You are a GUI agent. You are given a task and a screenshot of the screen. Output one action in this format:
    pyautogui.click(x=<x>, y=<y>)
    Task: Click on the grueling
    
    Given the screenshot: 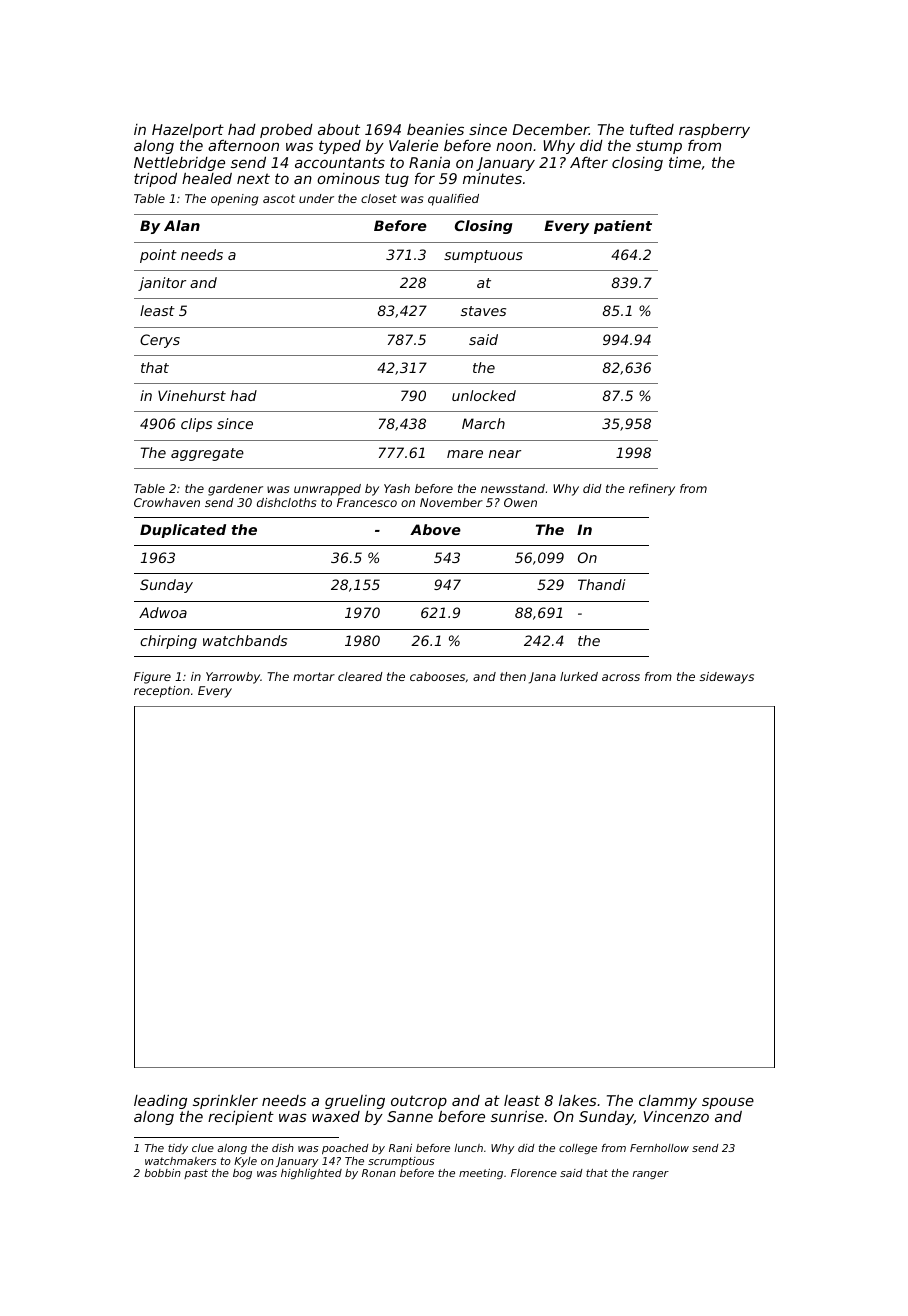 What is the action you would take?
    pyautogui.click(x=355, y=1102)
